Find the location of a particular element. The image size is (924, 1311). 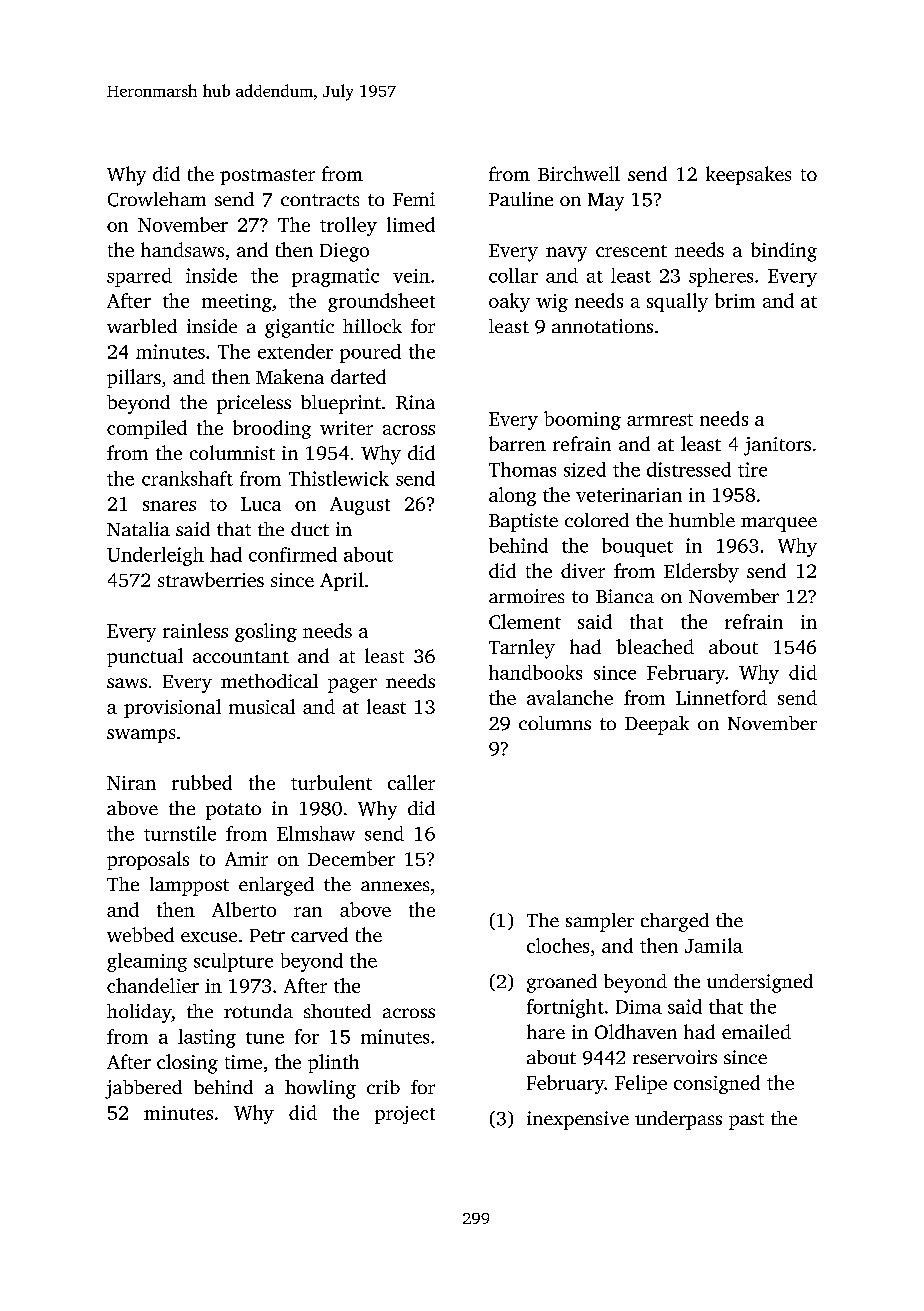

Tarnley is located at coordinates (522, 649).
